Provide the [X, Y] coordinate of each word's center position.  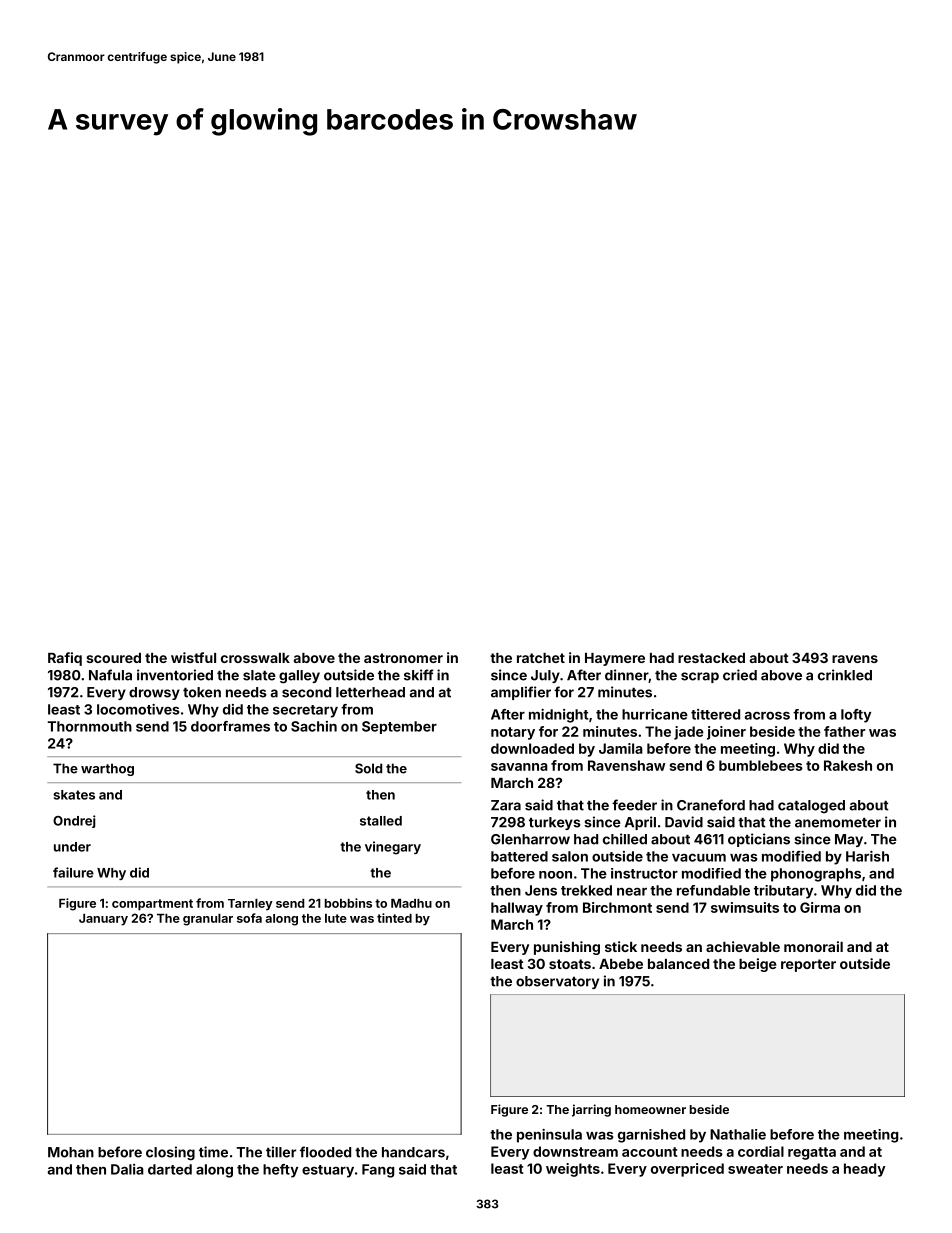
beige [758, 965]
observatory [557, 982]
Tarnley [250, 905]
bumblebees [761, 765]
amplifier [521, 693]
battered [519, 856]
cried [740, 675]
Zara [506, 805]
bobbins [348, 903]
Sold [368, 768]
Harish [867, 856]
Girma [820, 907]
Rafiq [65, 659]
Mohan [71, 1152]
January [103, 920]
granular [208, 920]
